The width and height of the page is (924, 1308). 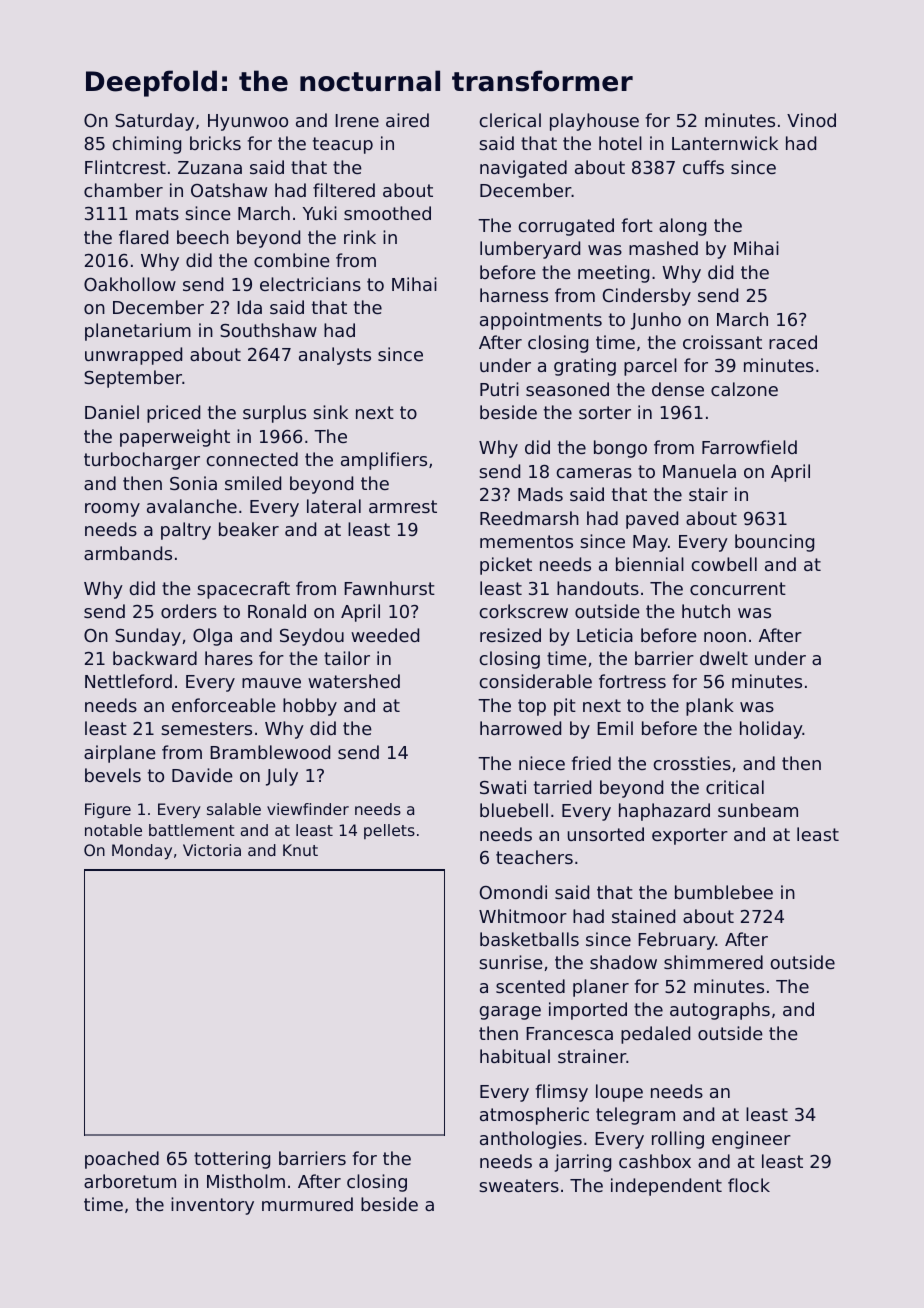 I want to click on Knut, so click(x=300, y=850).
